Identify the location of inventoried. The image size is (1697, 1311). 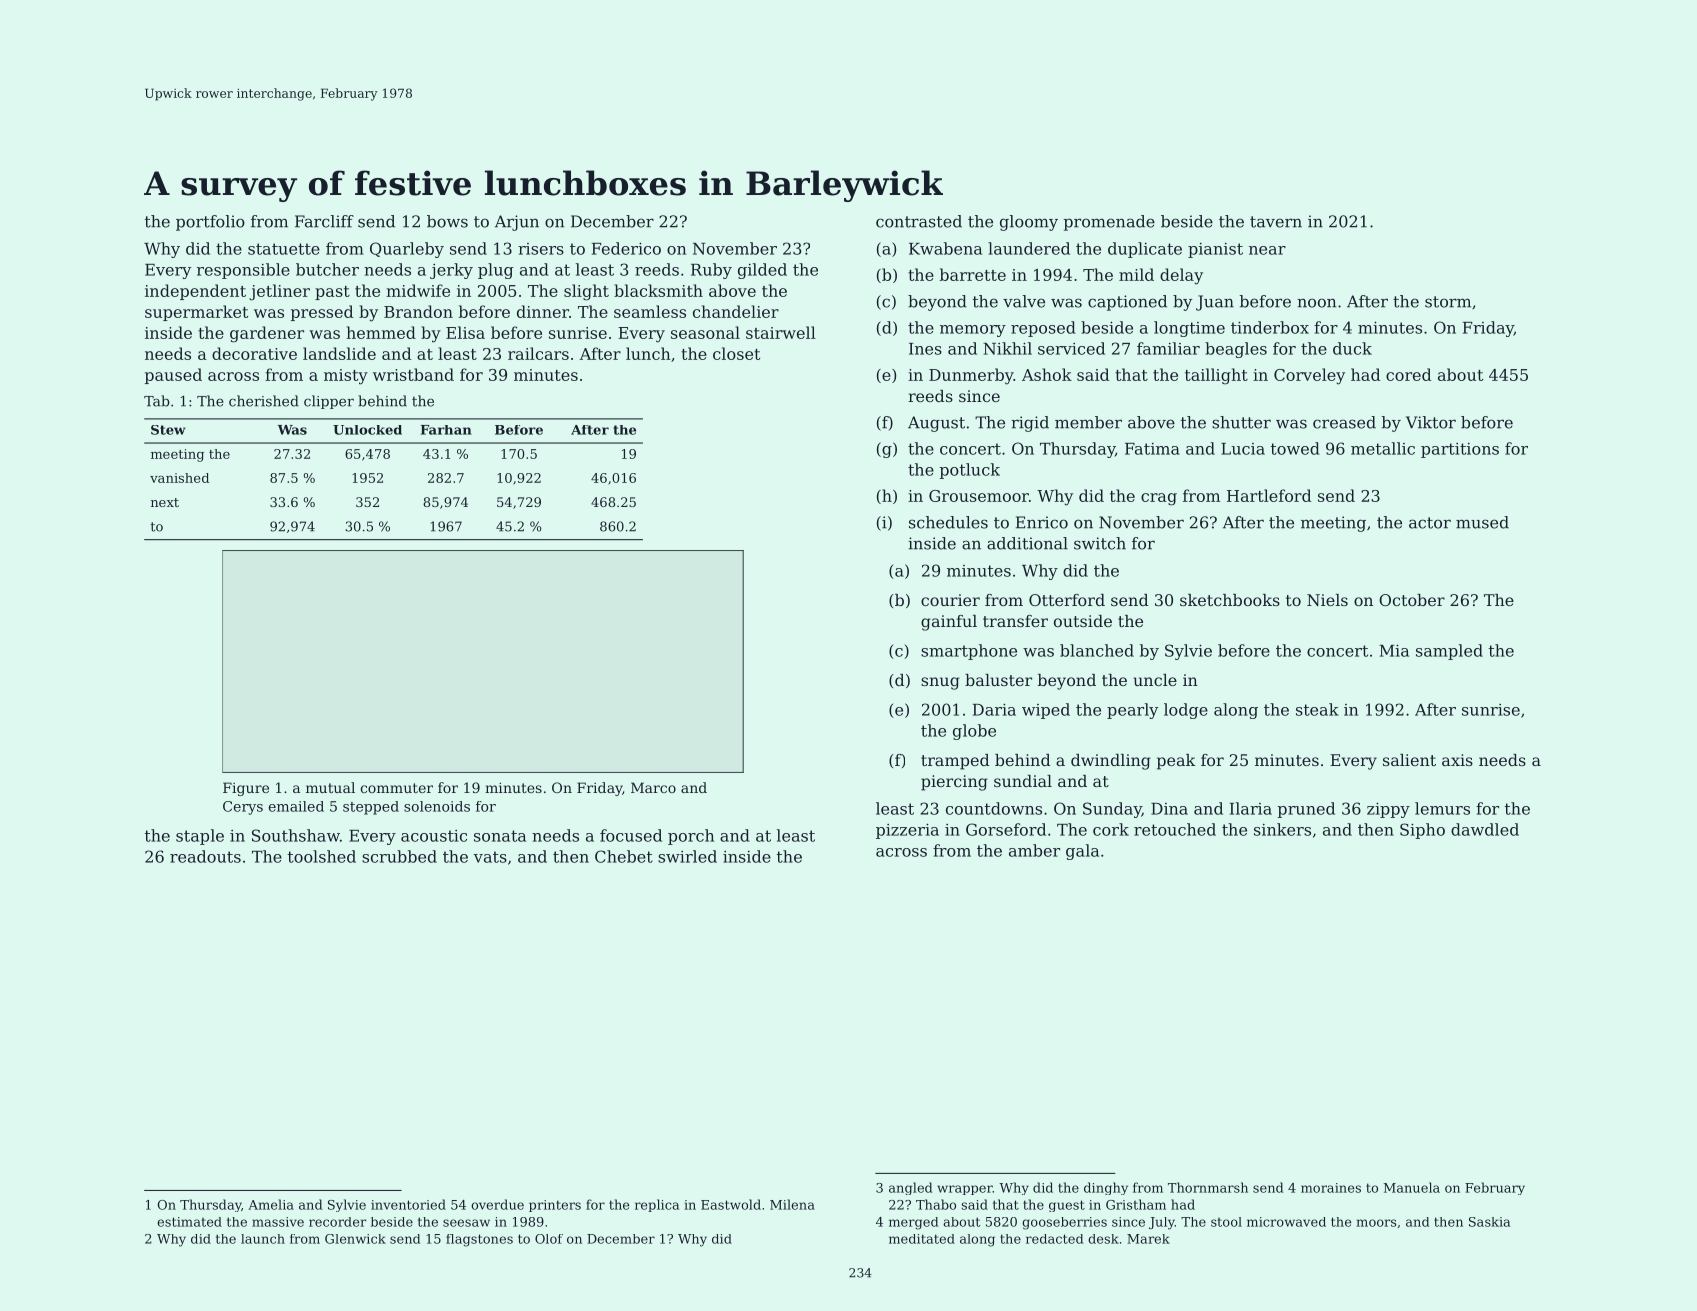
(408, 1204).
